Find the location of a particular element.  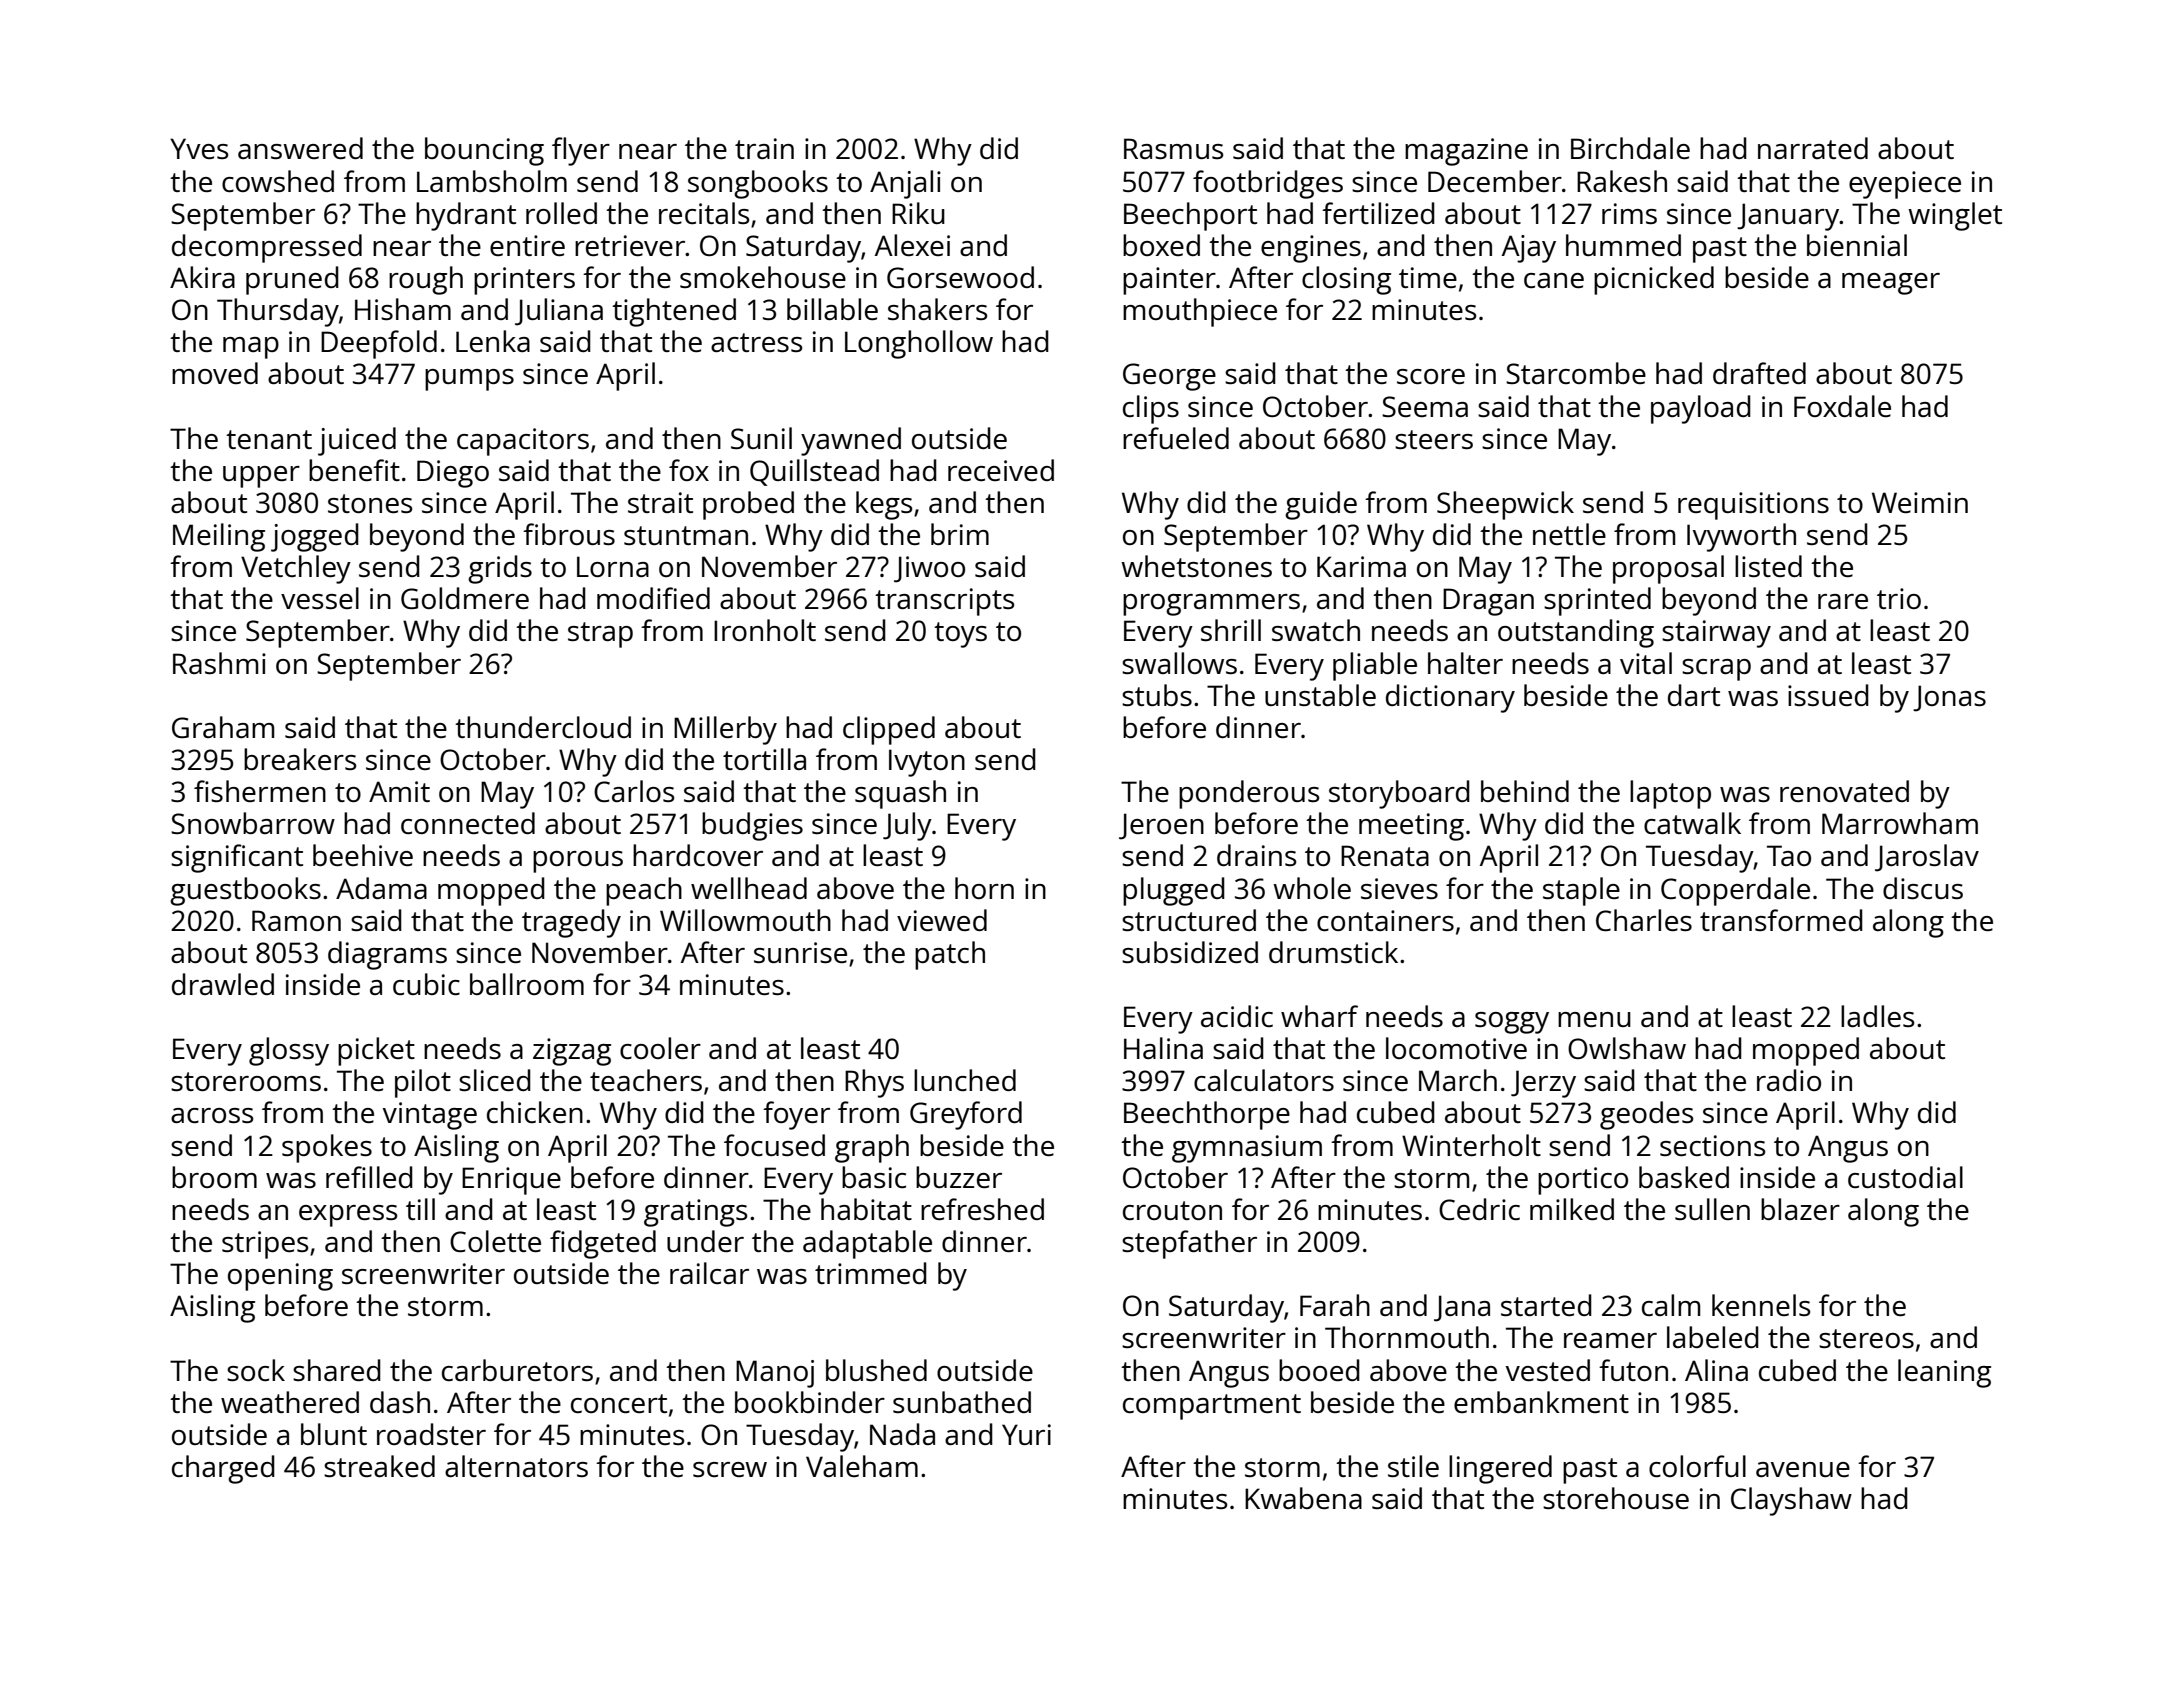

score is located at coordinates (1431, 376).
